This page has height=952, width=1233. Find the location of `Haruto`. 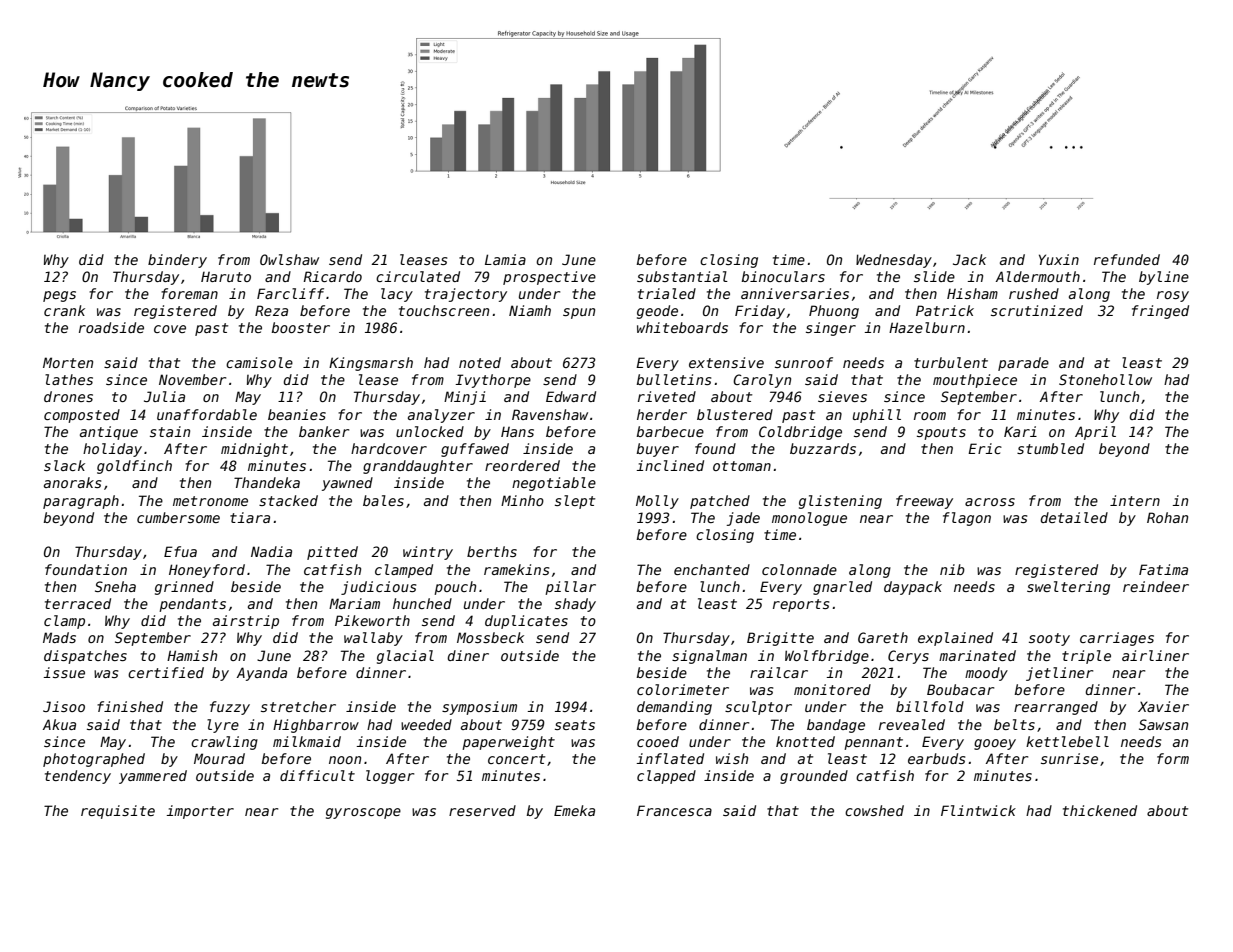

Haruto is located at coordinates (226, 277).
